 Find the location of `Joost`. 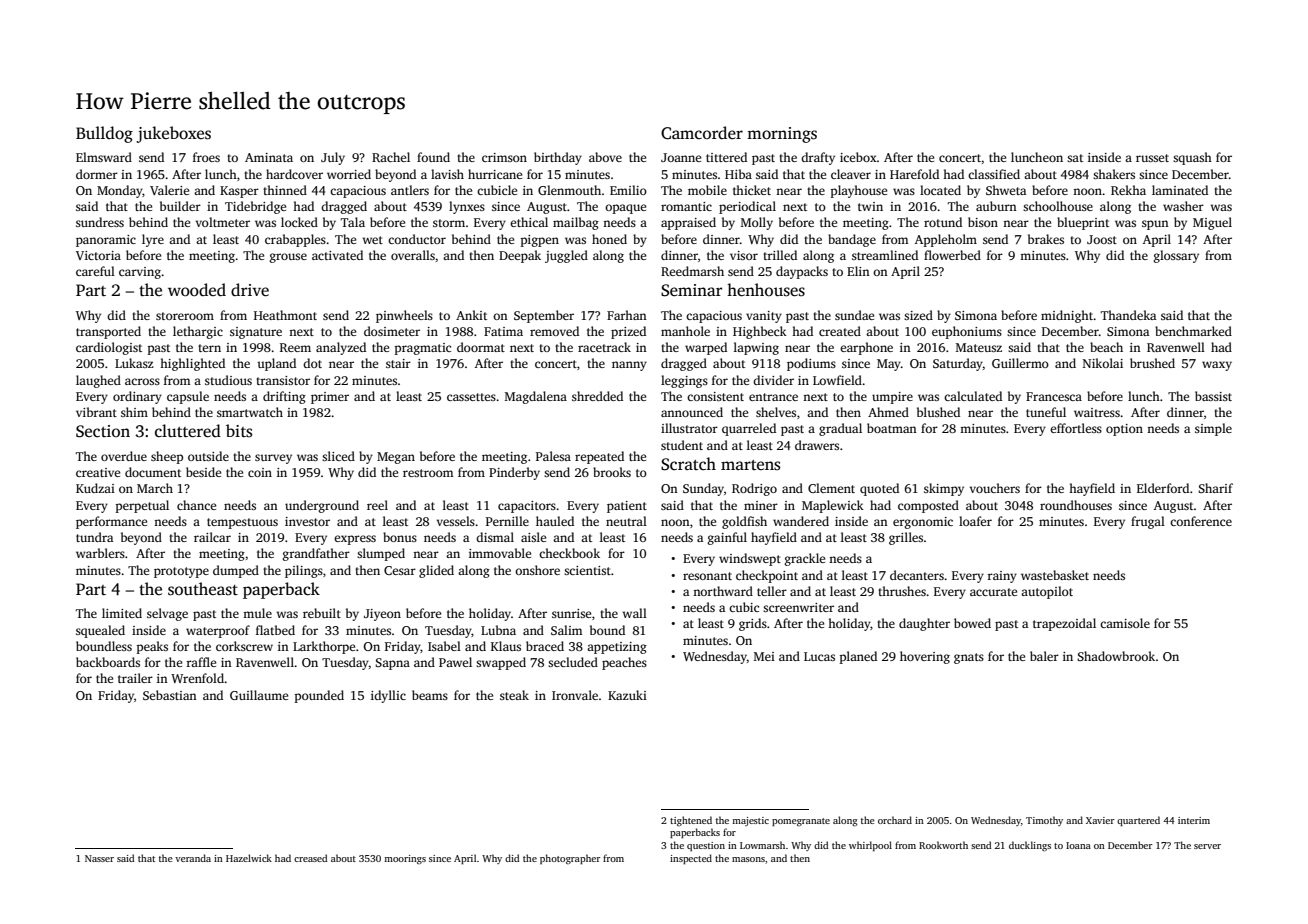

Joost is located at coordinates (1102, 239).
